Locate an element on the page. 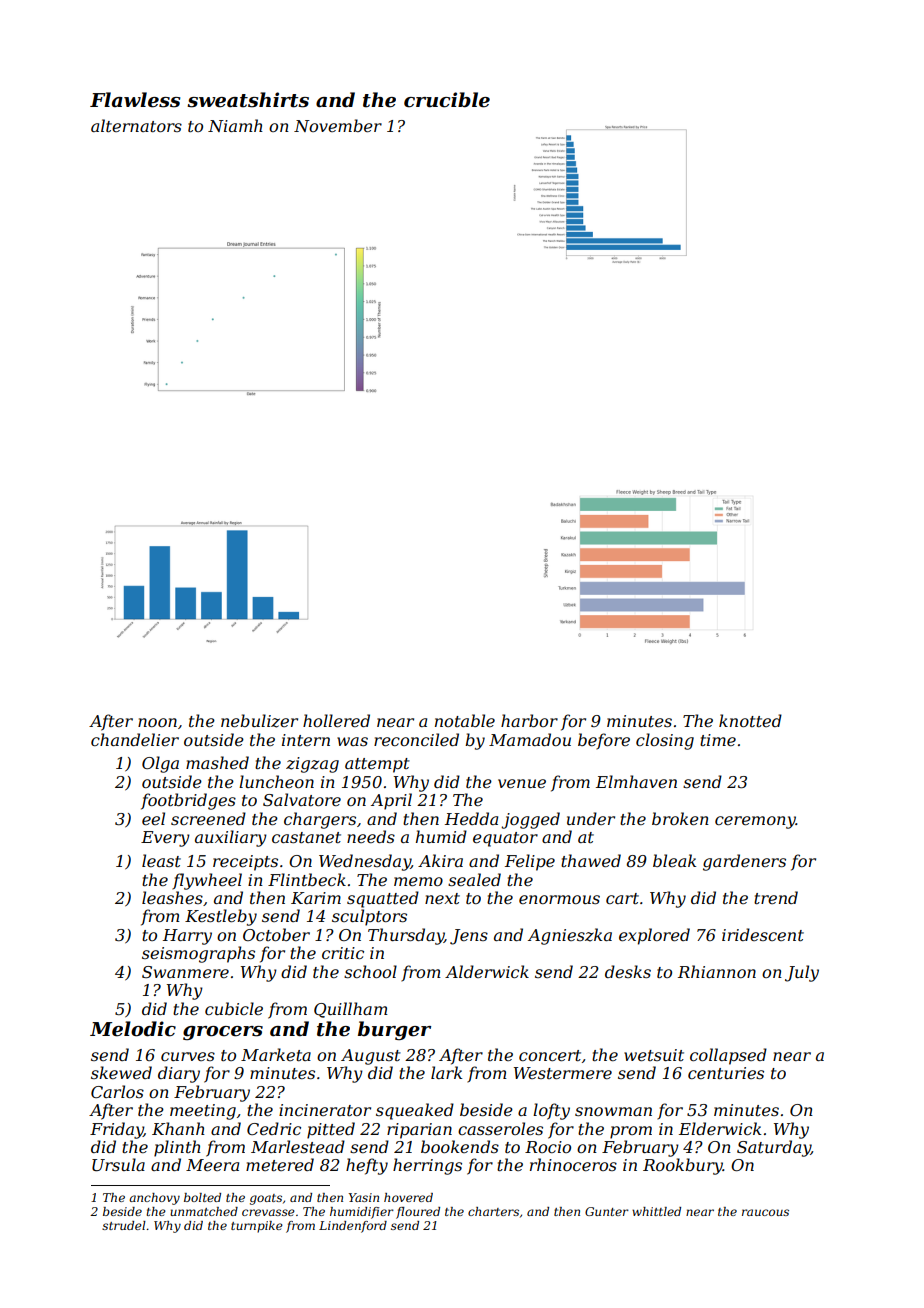  ceremony is located at coordinates (755, 822).
